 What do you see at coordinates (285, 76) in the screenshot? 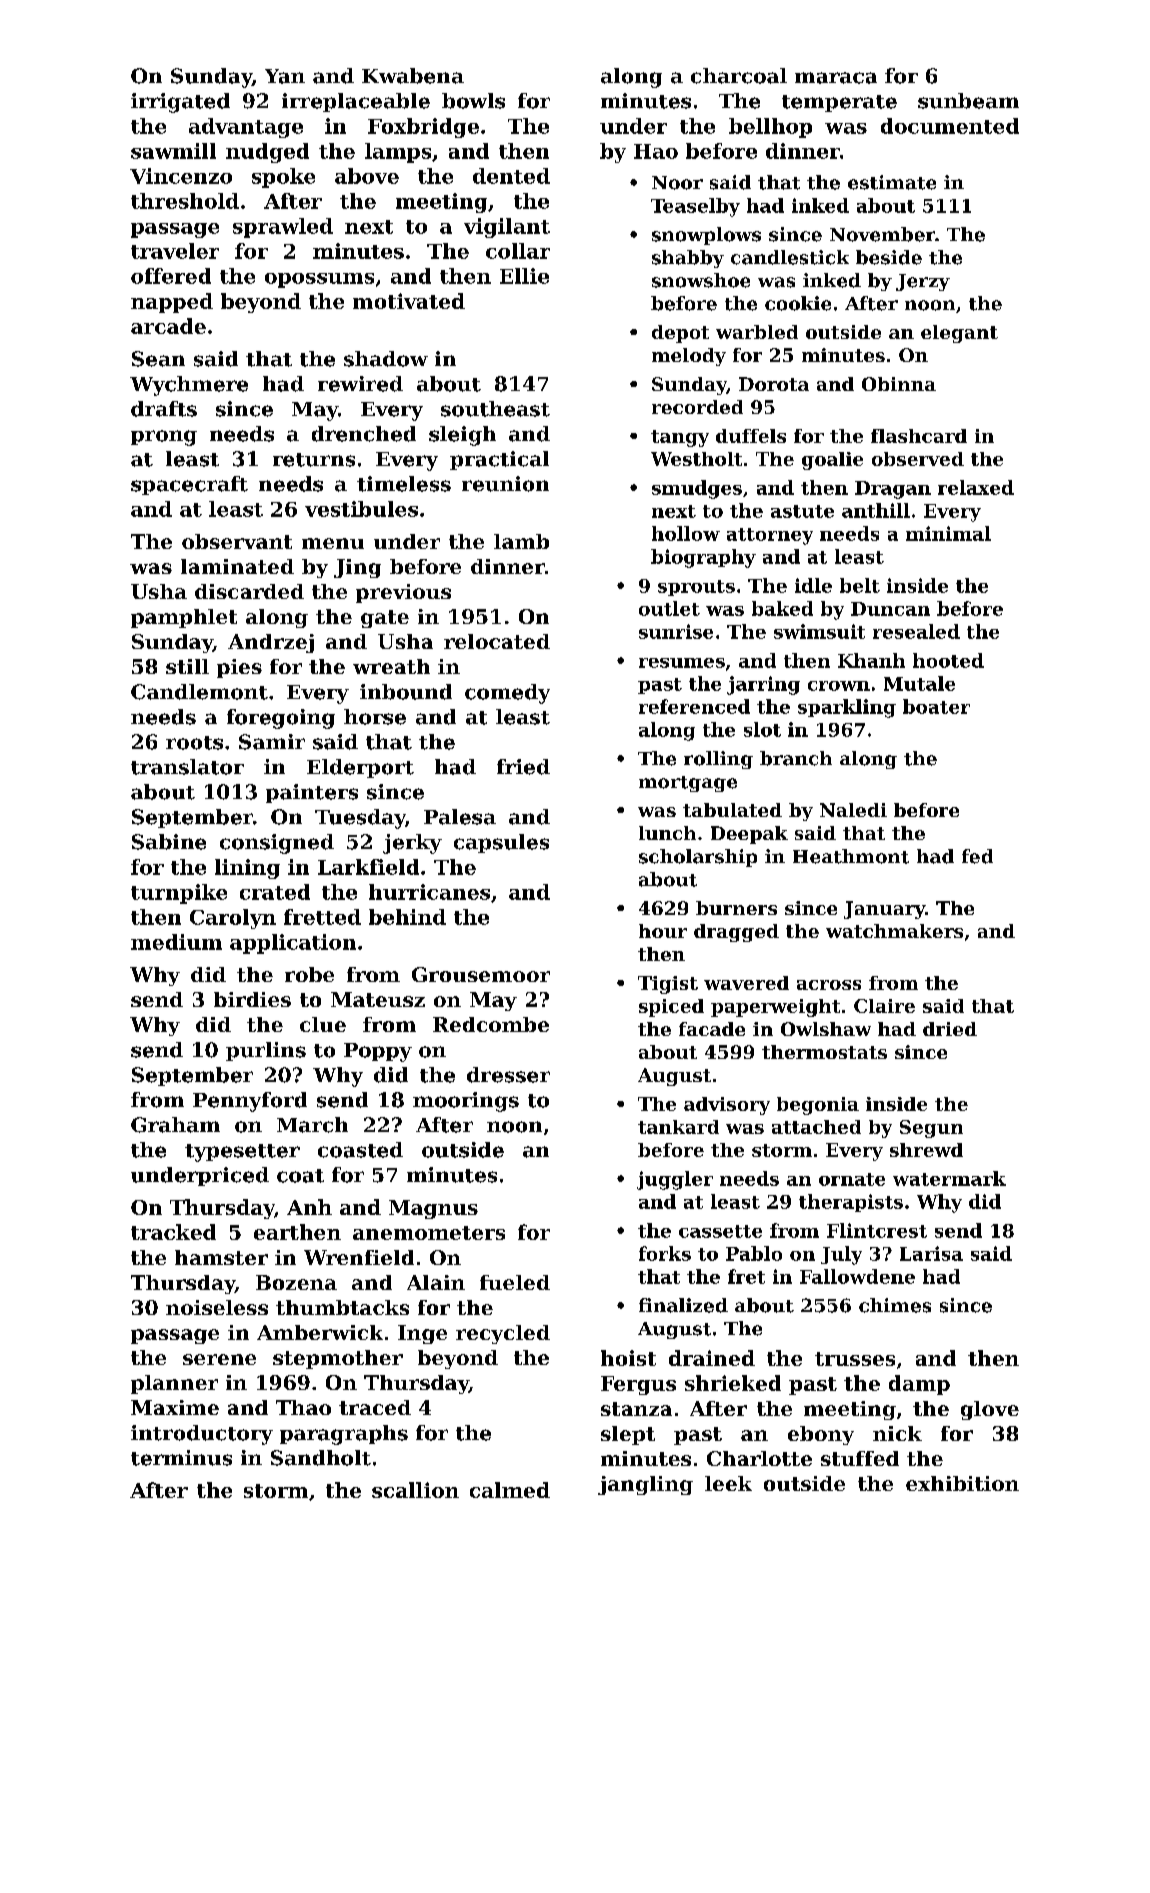
I see `Yan` at bounding box center [285, 76].
